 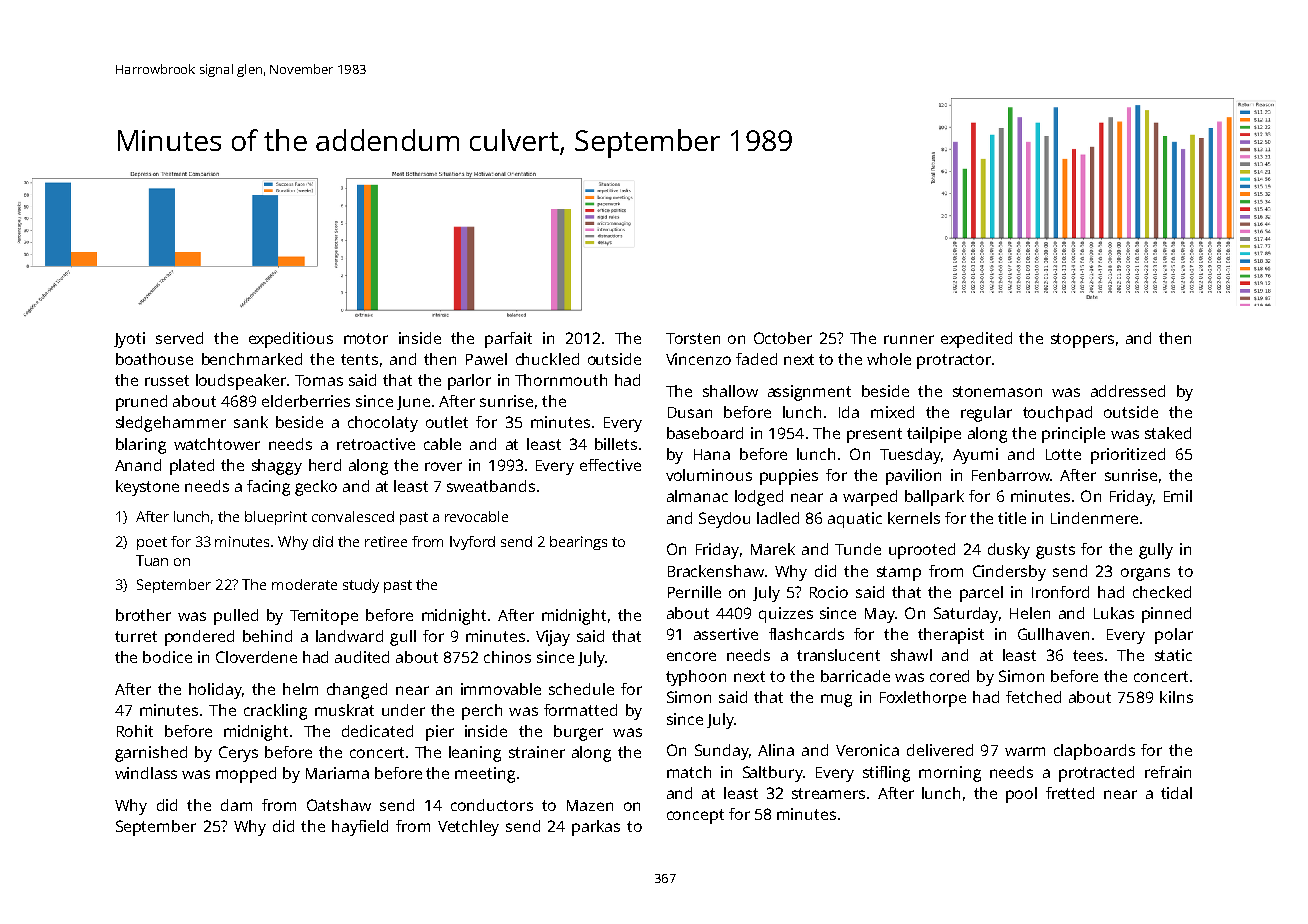 I want to click on parfait, so click(x=508, y=340).
